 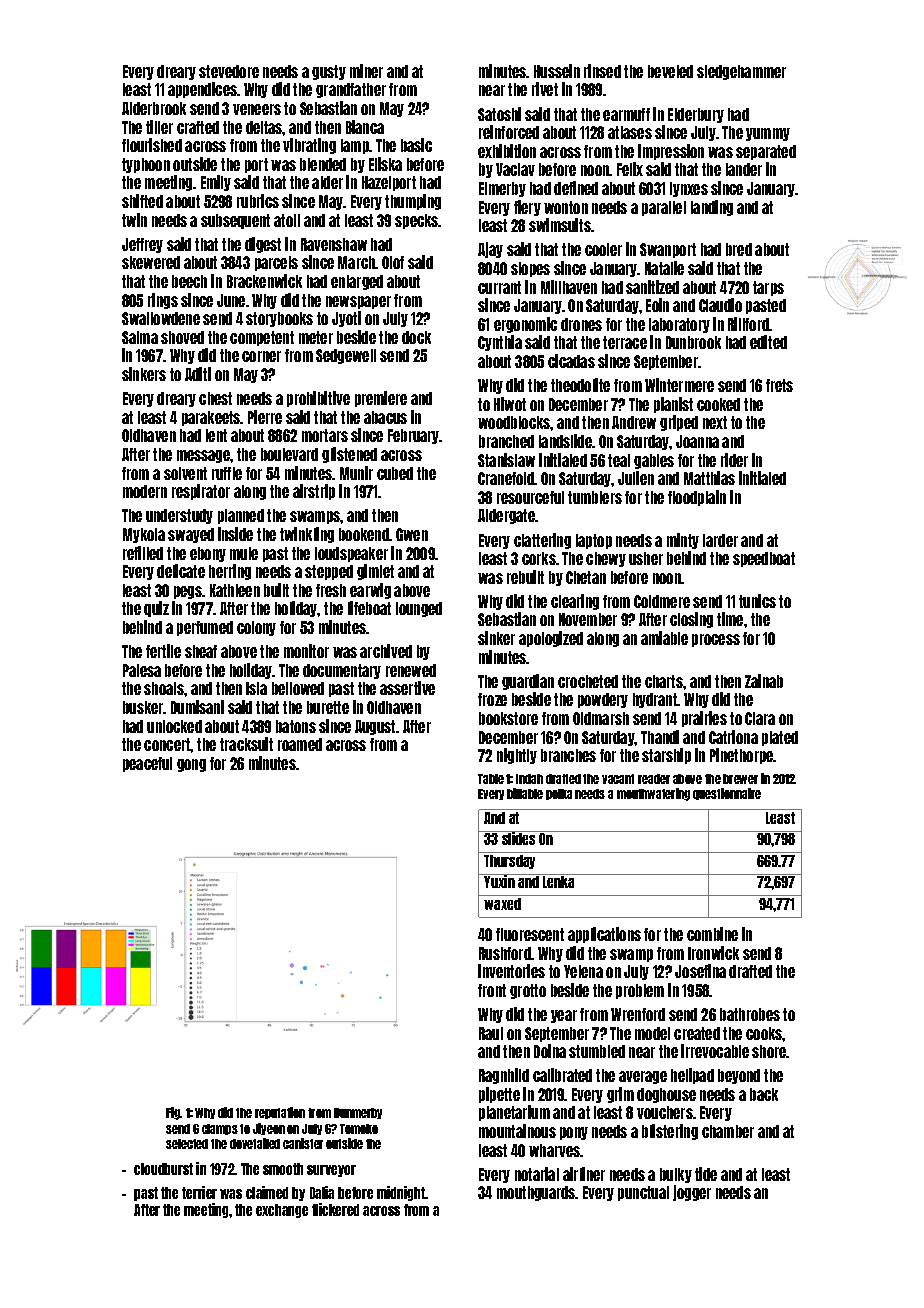 I want to click on boulevard, so click(x=289, y=454).
